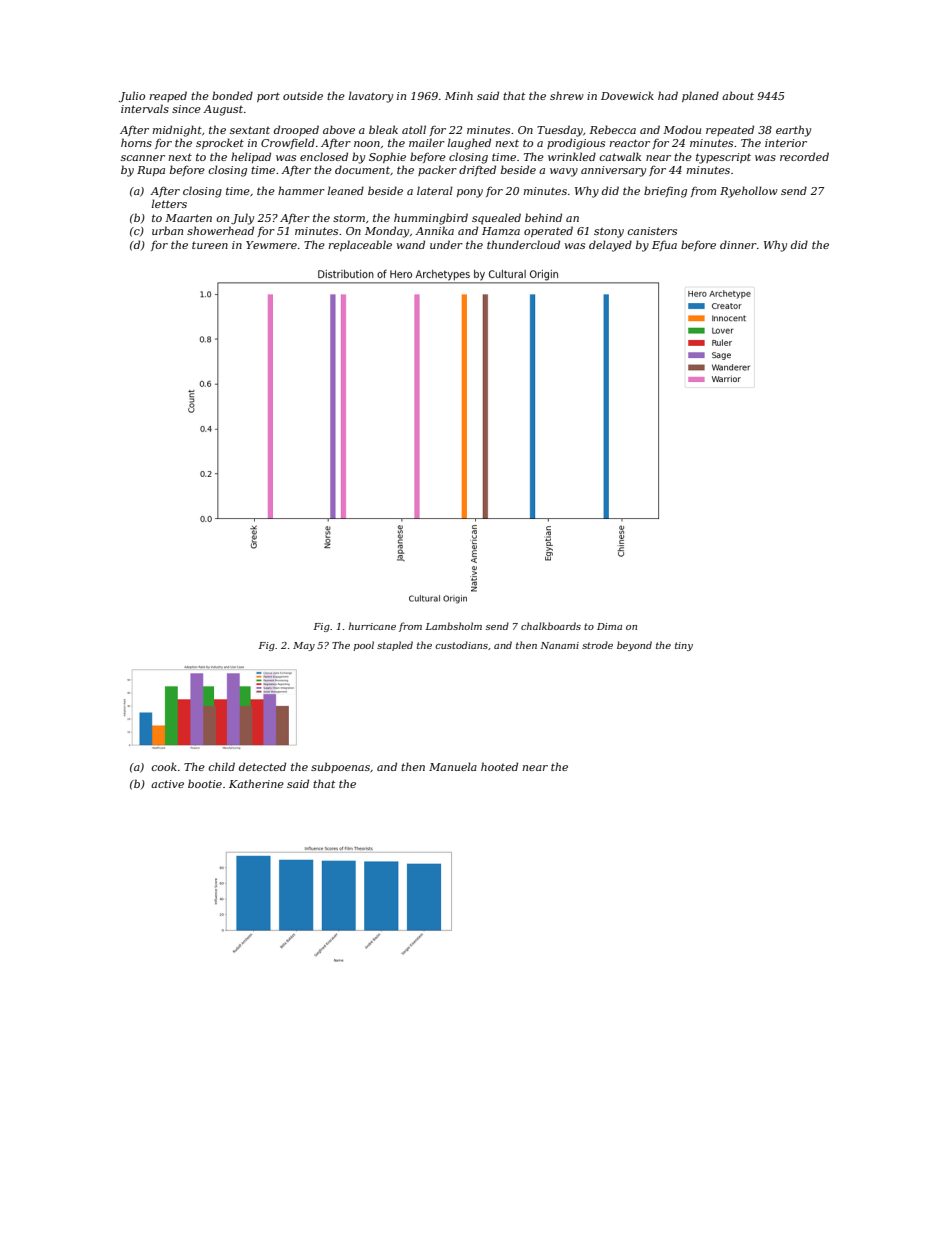 The image size is (952, 1233). I want to click on replaceable, so click(360, 245).
